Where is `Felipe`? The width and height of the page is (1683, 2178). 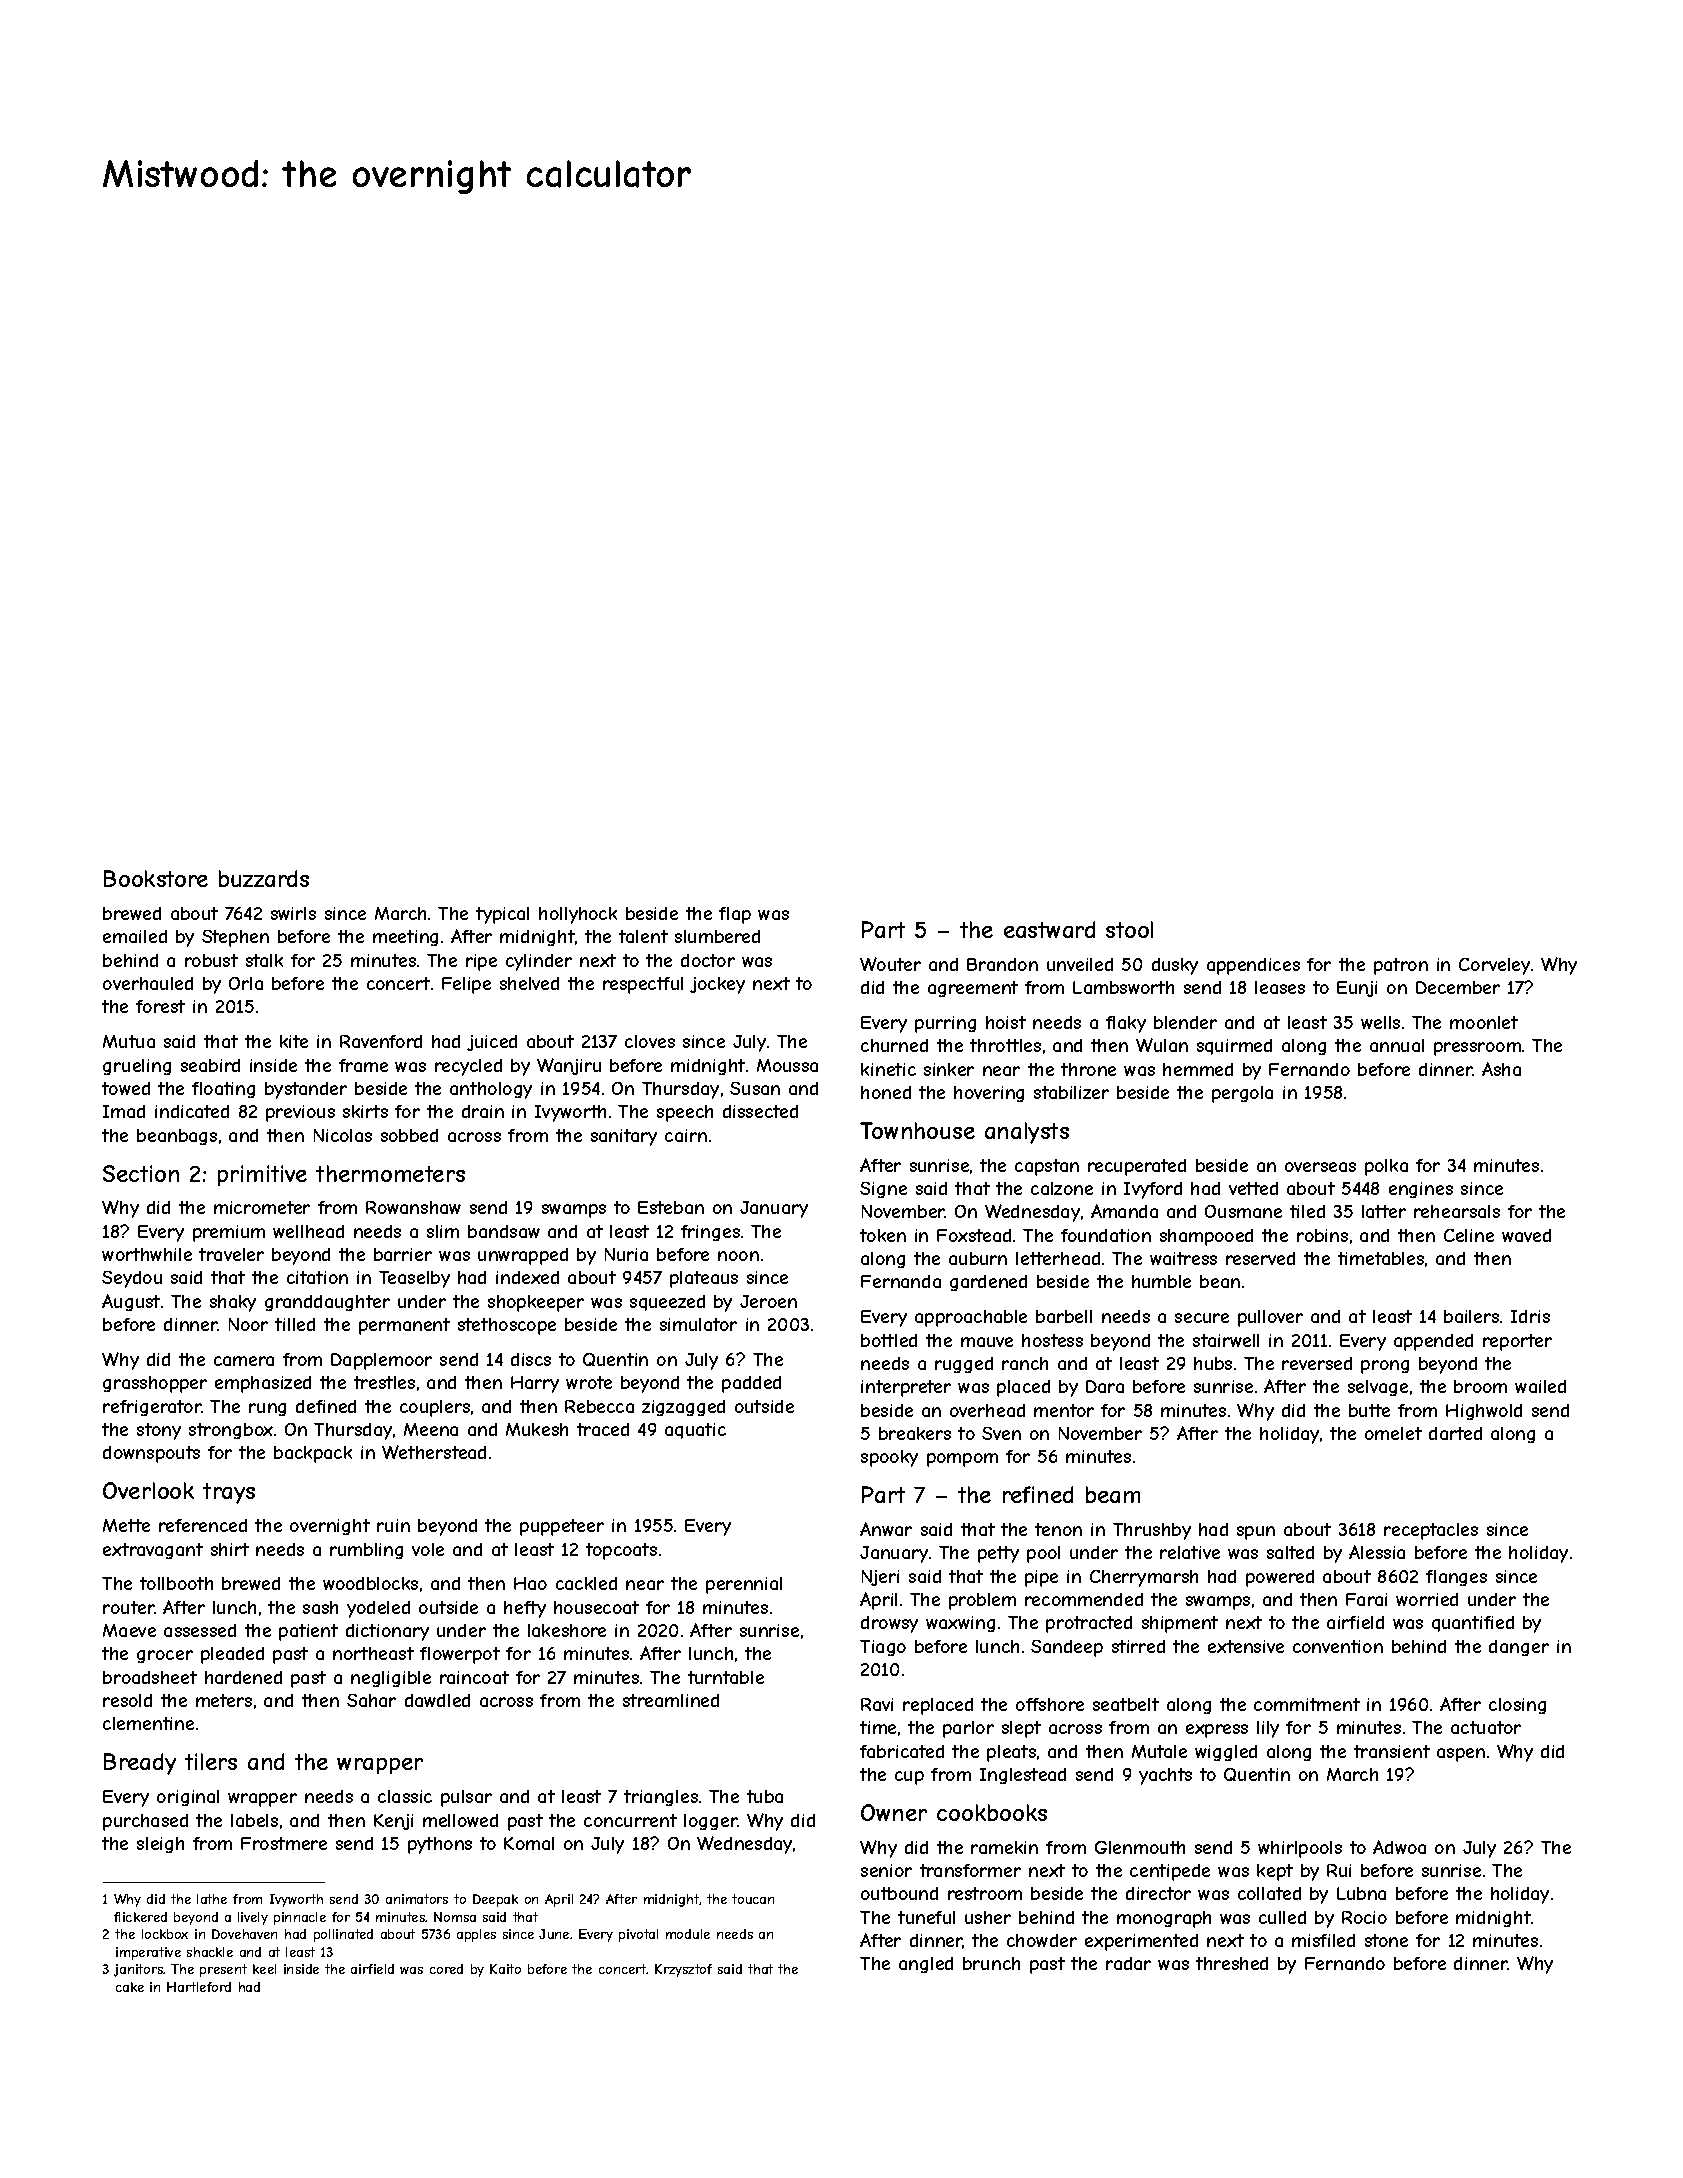 Felipe is located at coordinates (466, 985).
